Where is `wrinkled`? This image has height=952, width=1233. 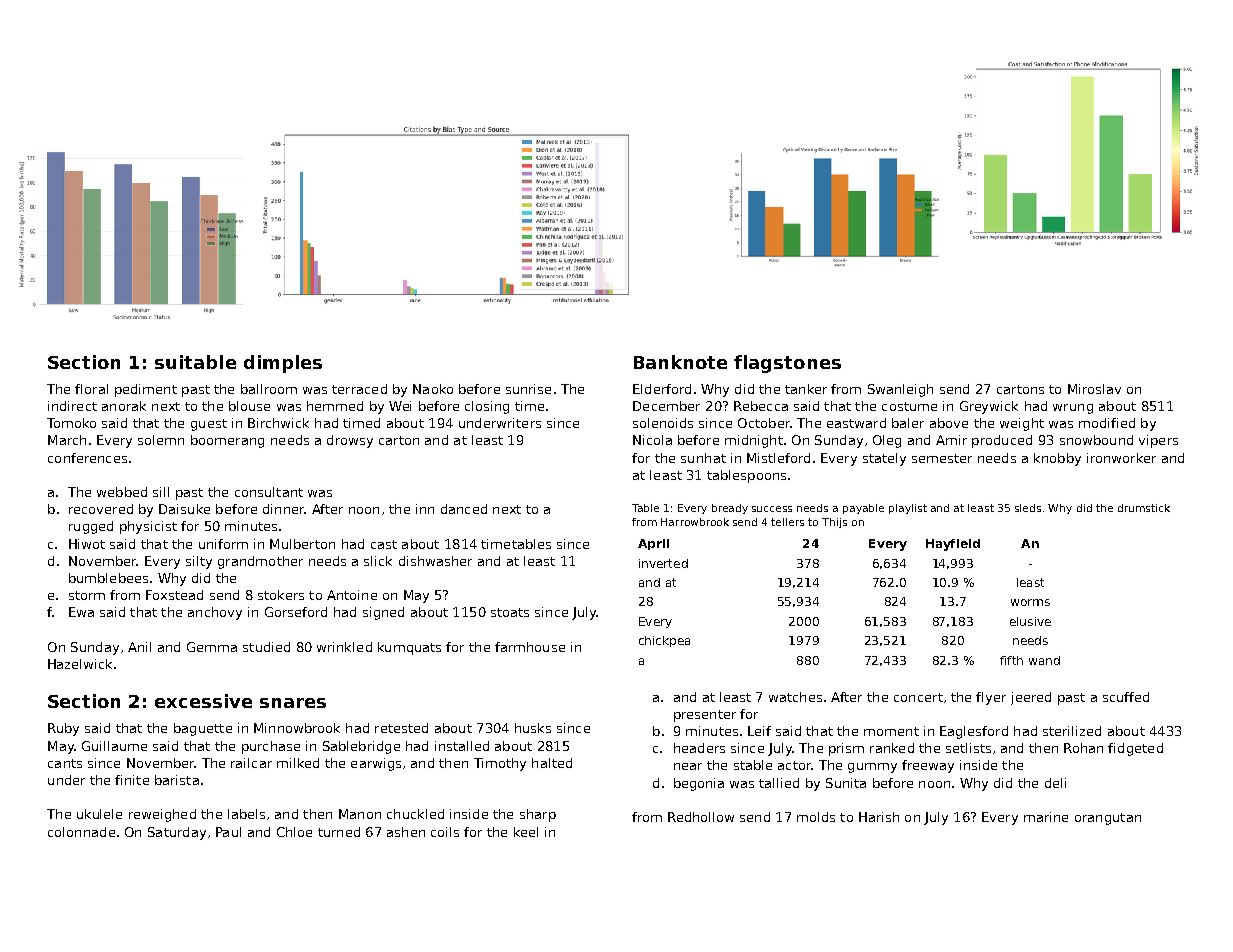
wrinkled is located at coordinates (344, 647).
